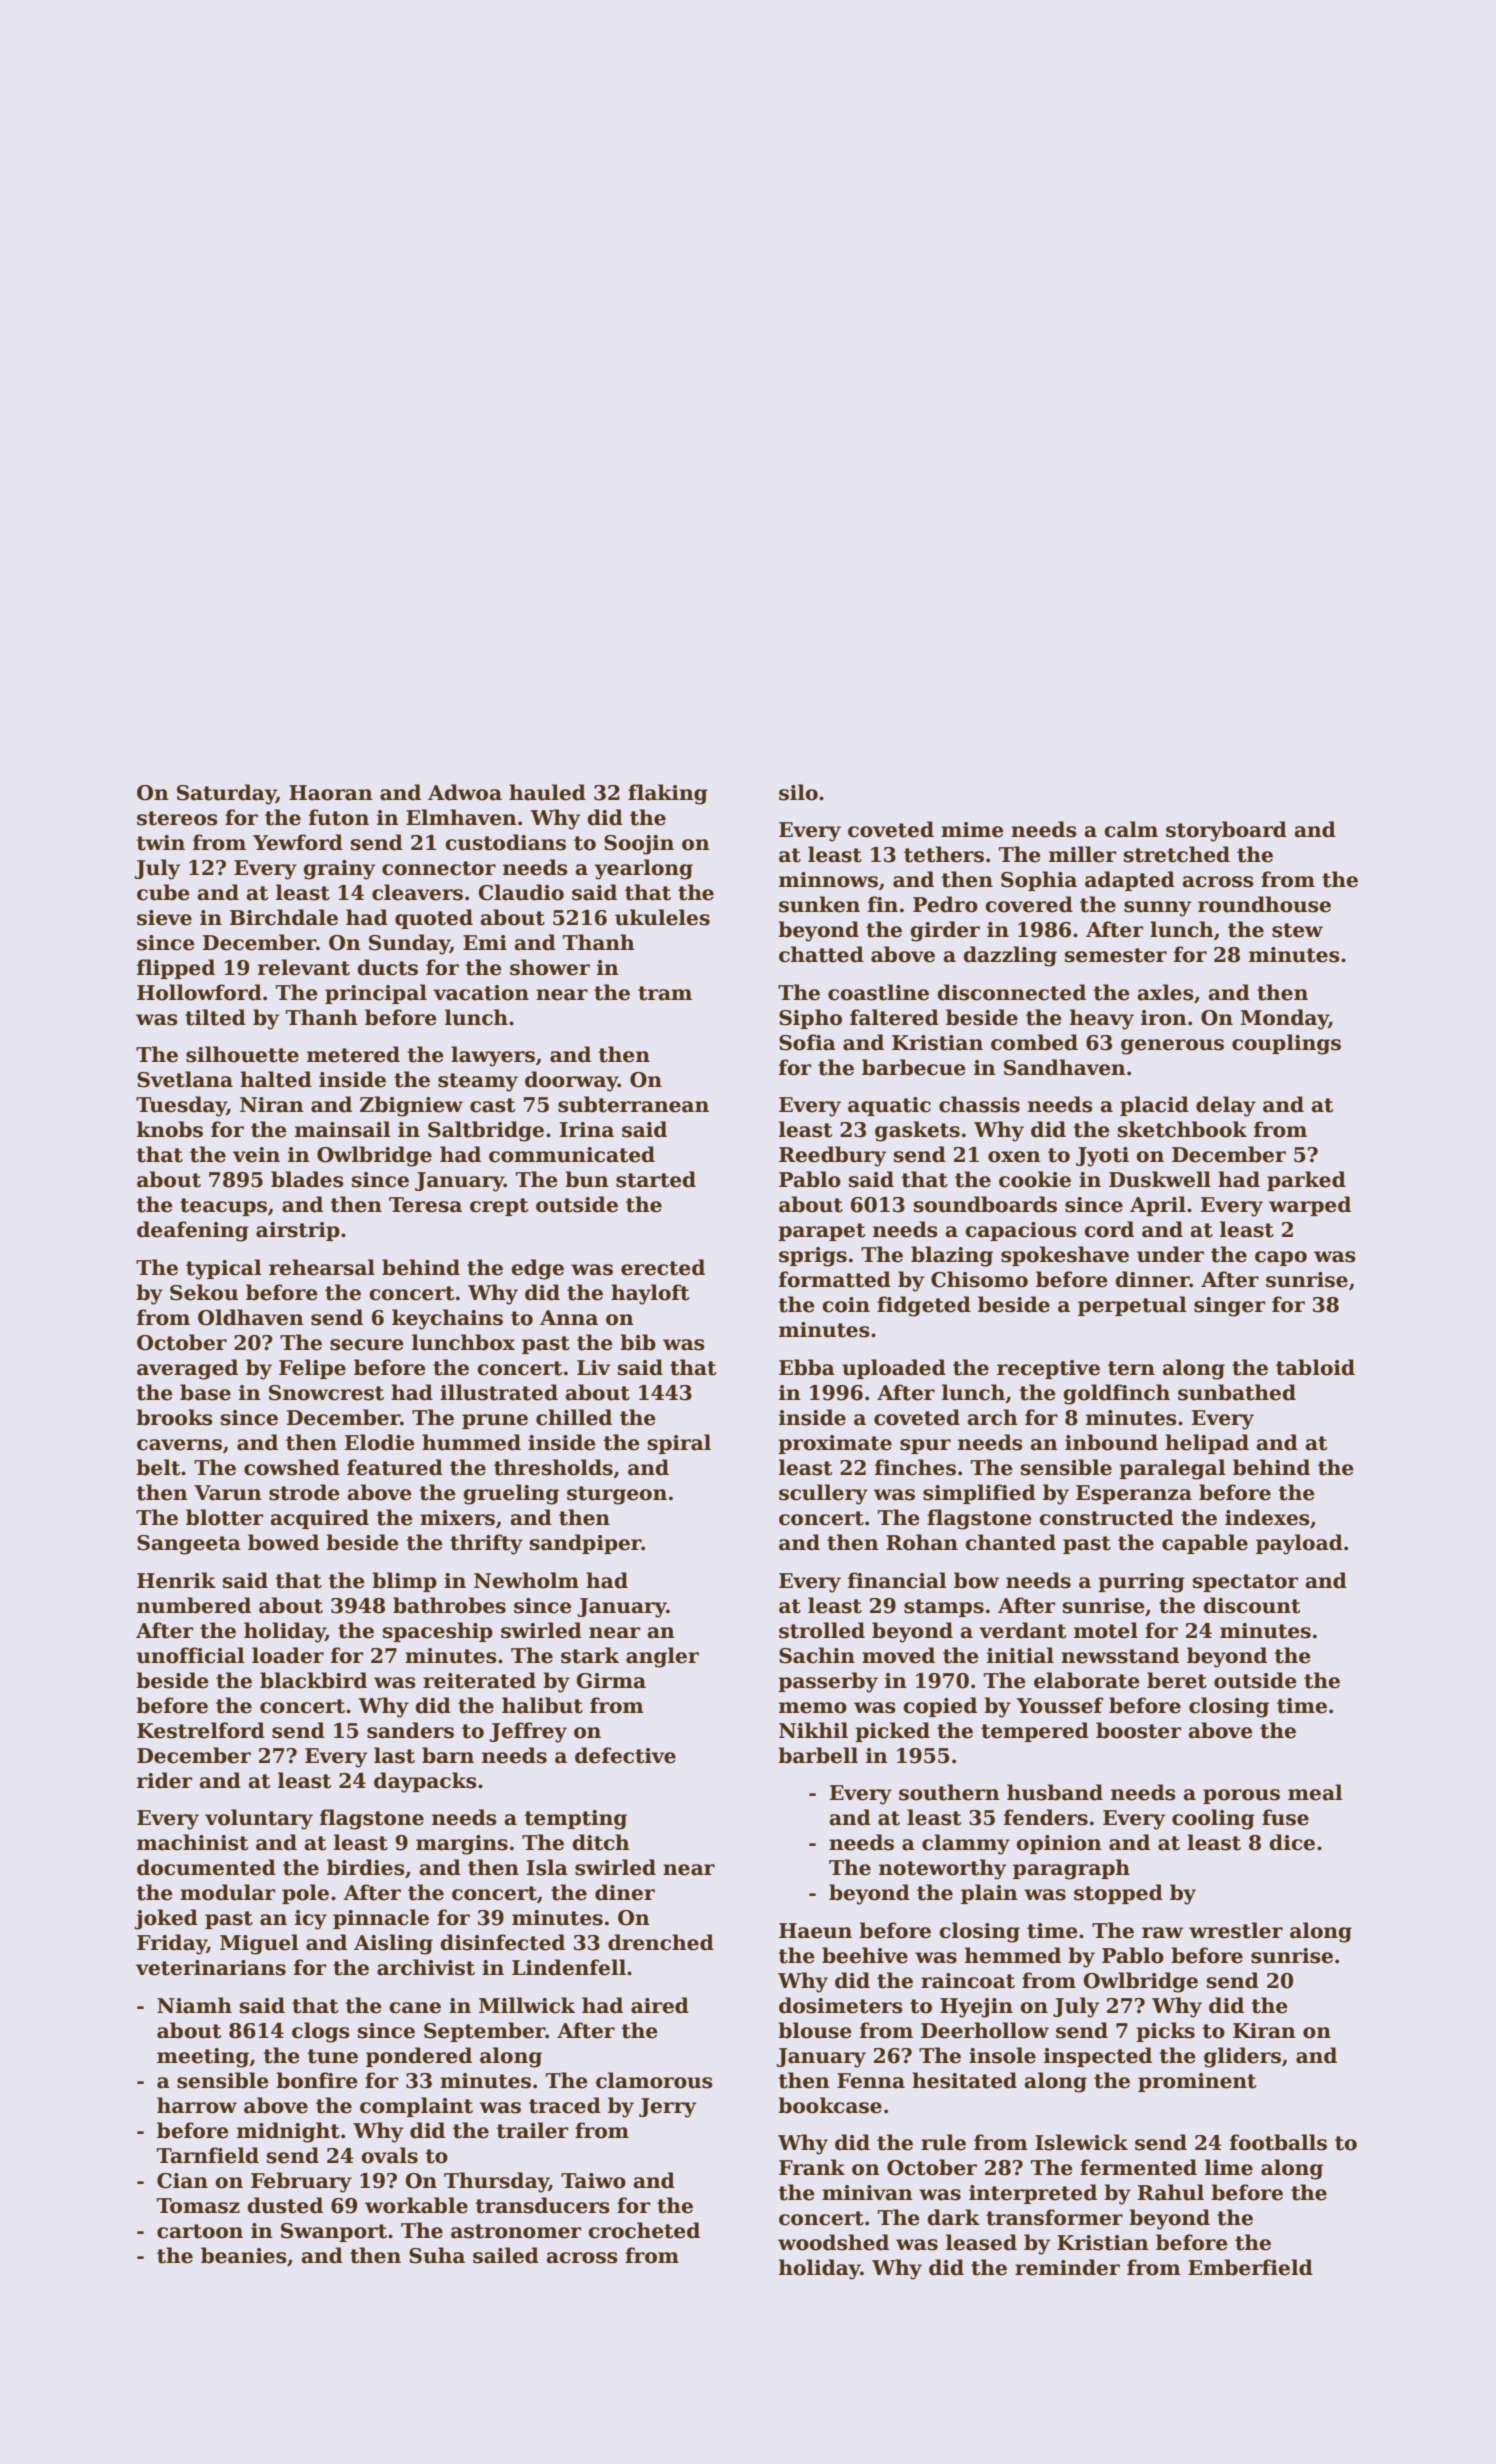 Image resolution: width=1496 pixels, height=2464 pixels. What do you see at coordinates (925, 1446) in the image?
I see `spur` at bounding box center [925, 1446].
